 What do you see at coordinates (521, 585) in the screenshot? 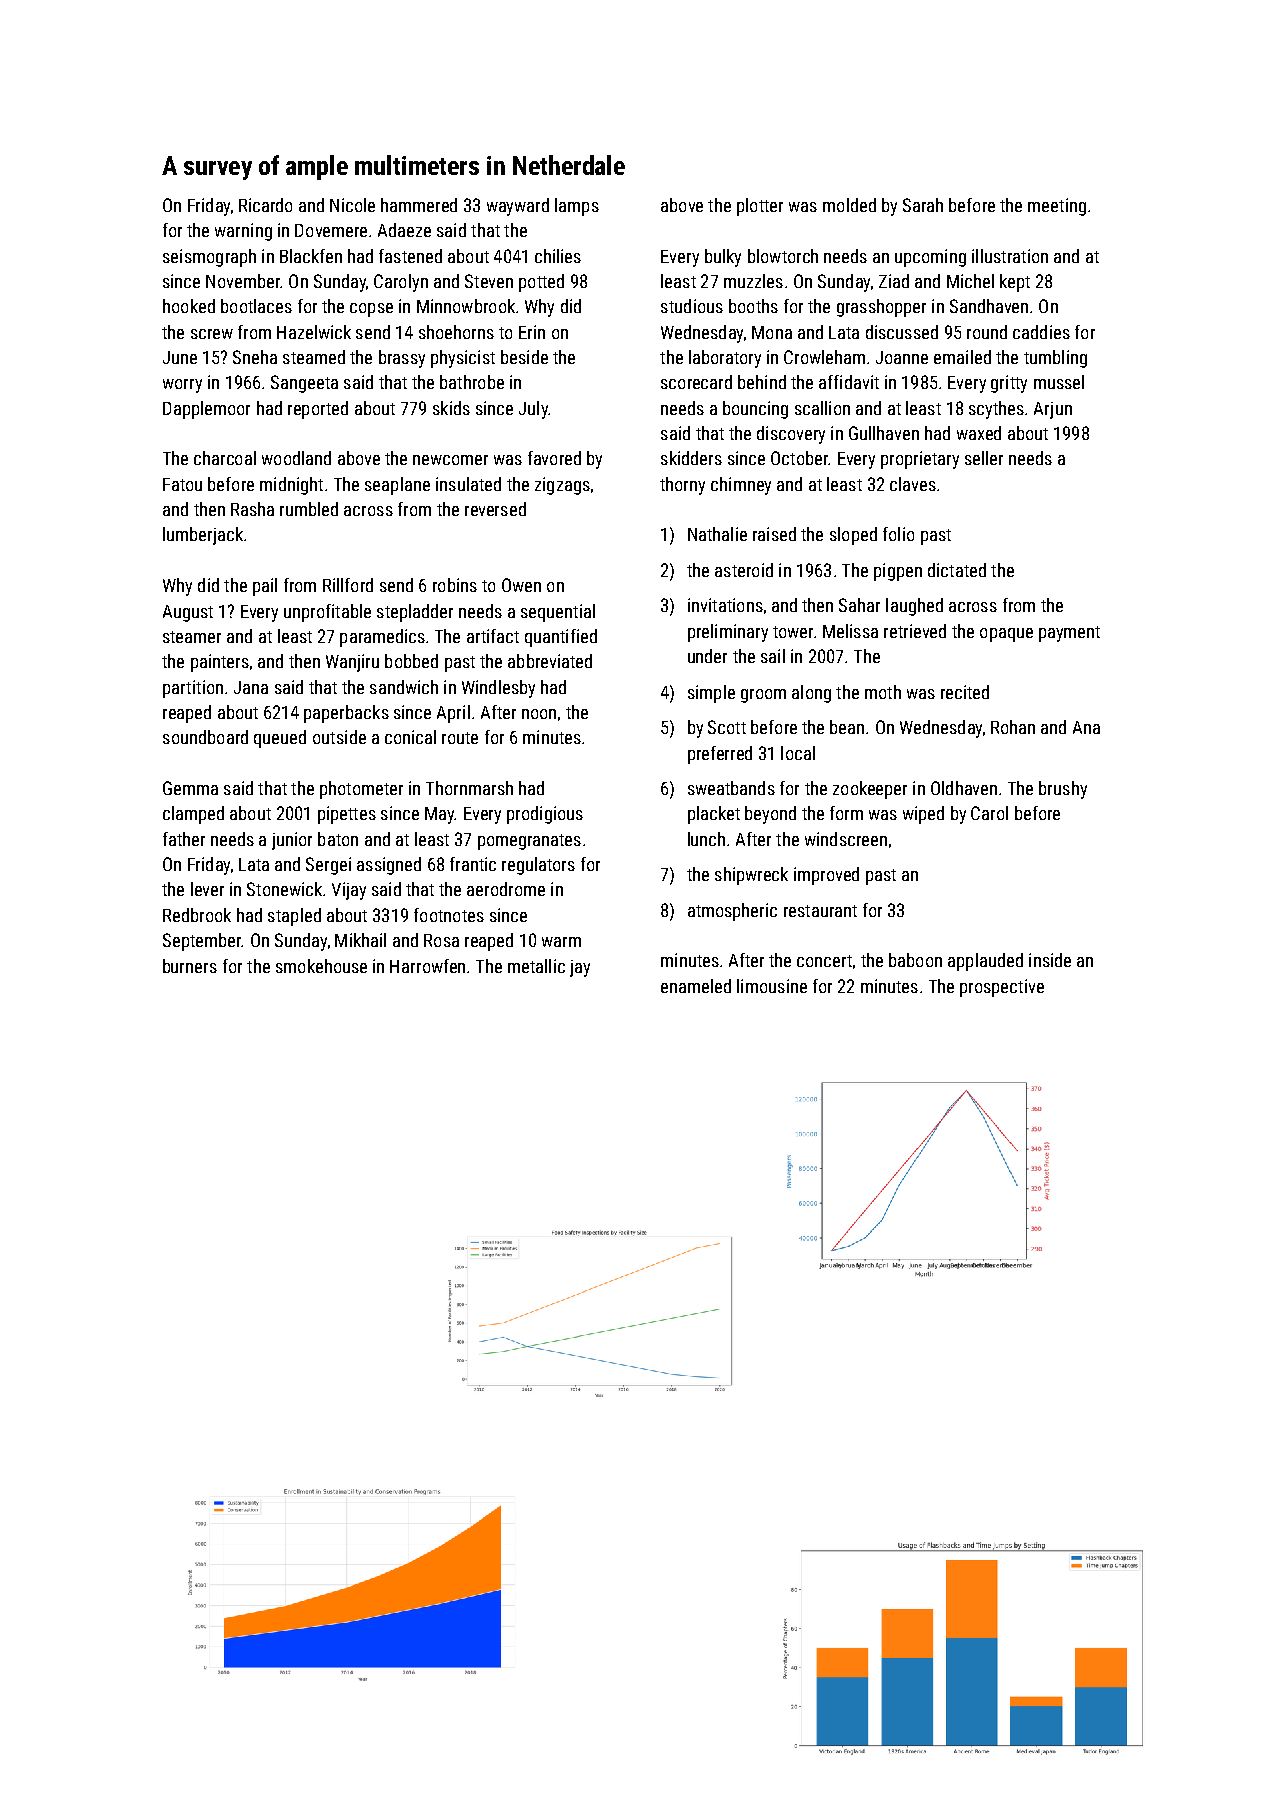
I see `Owen` at bounding box center [521, 585].
